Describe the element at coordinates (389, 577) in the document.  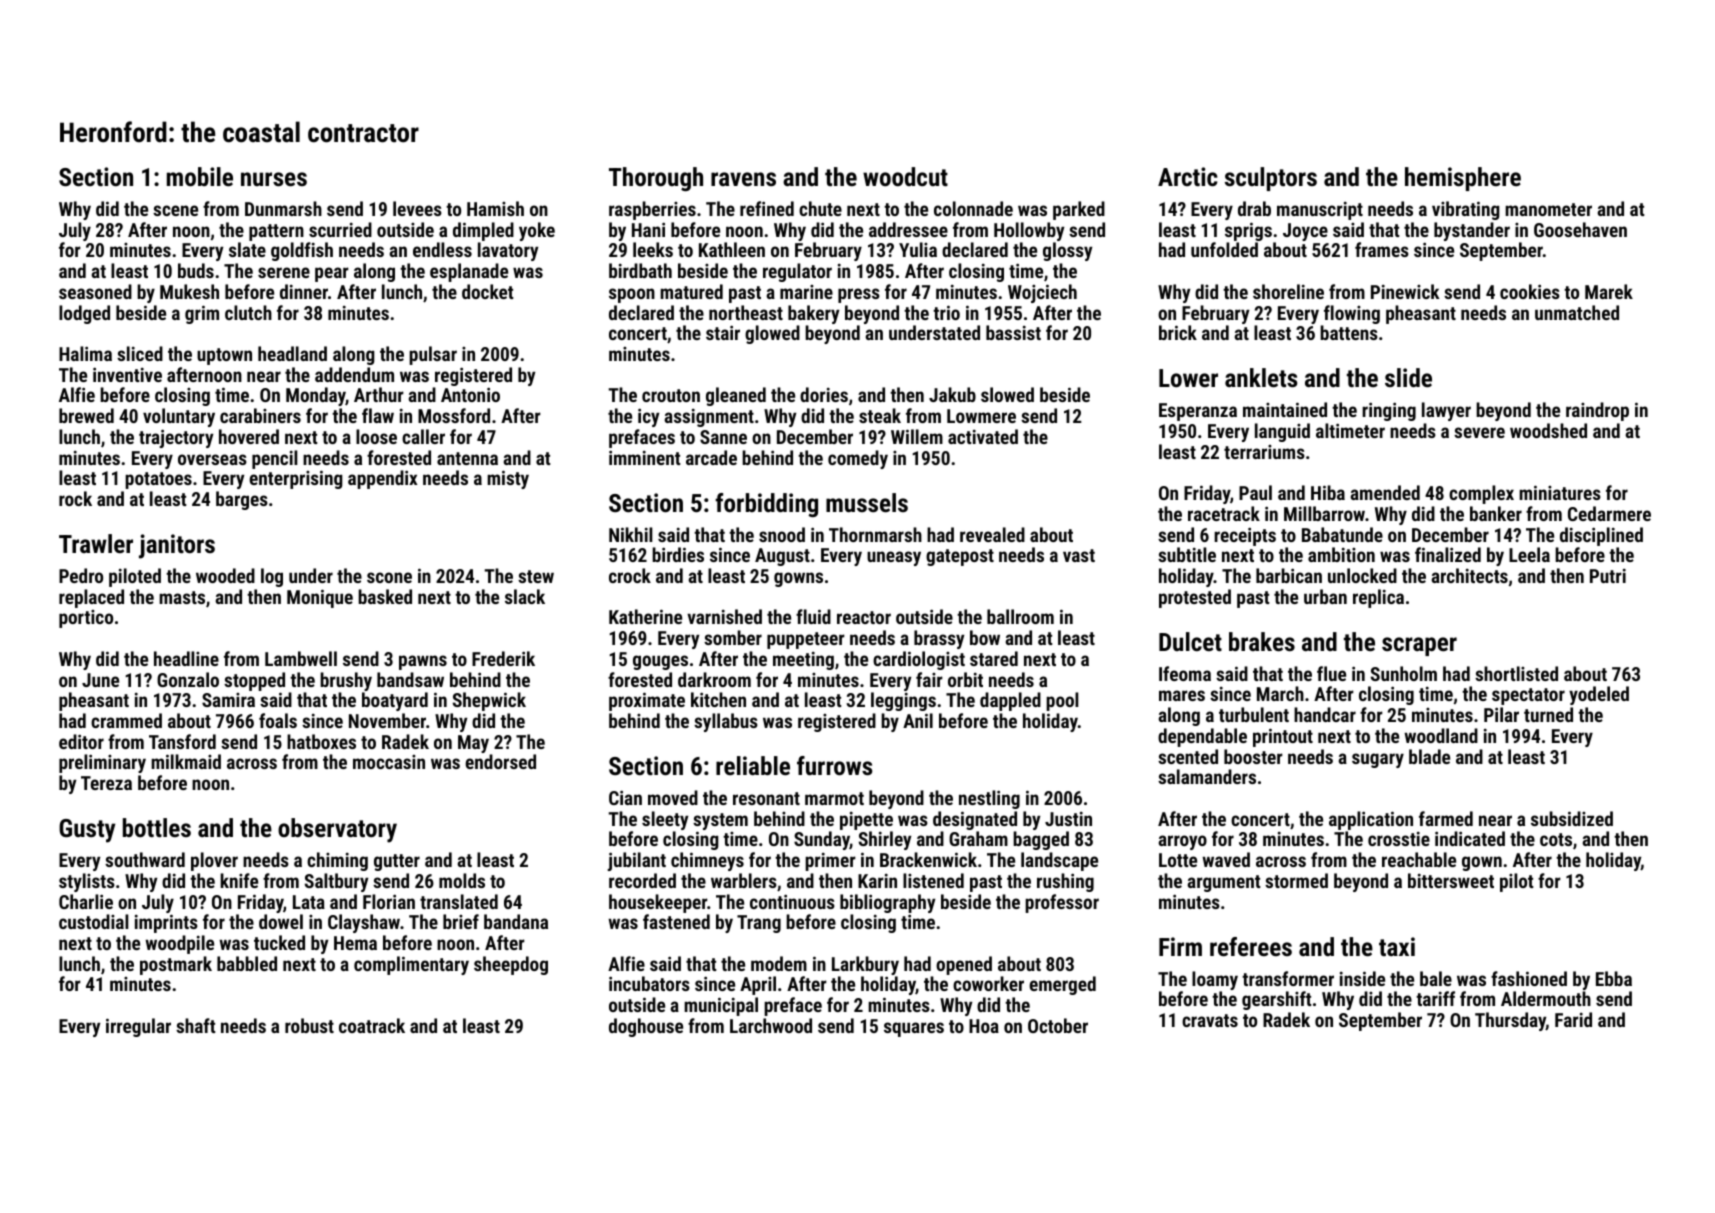
I see `scone` at that location.
